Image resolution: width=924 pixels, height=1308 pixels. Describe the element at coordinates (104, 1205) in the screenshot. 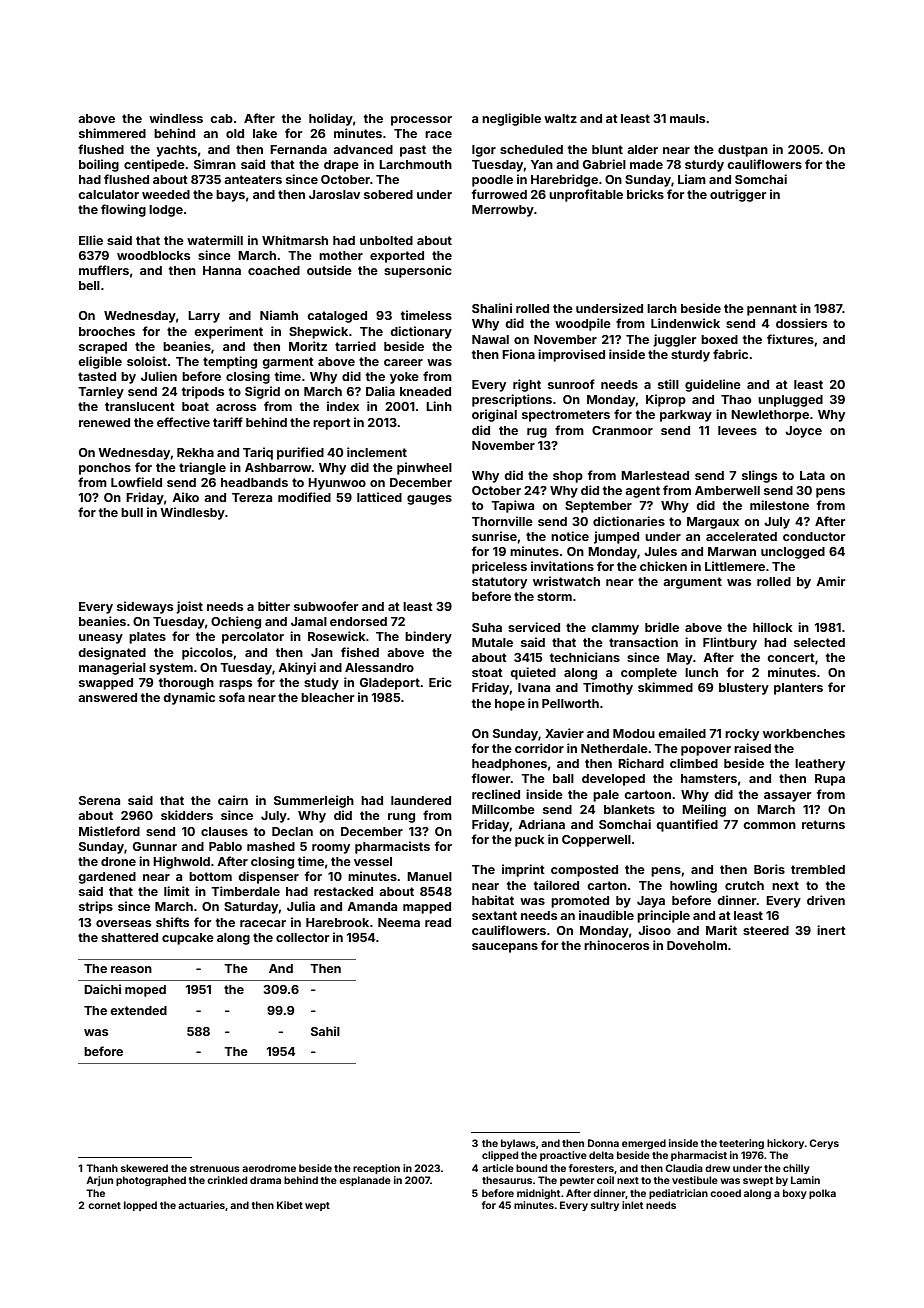

I see `cornet` at that location.
